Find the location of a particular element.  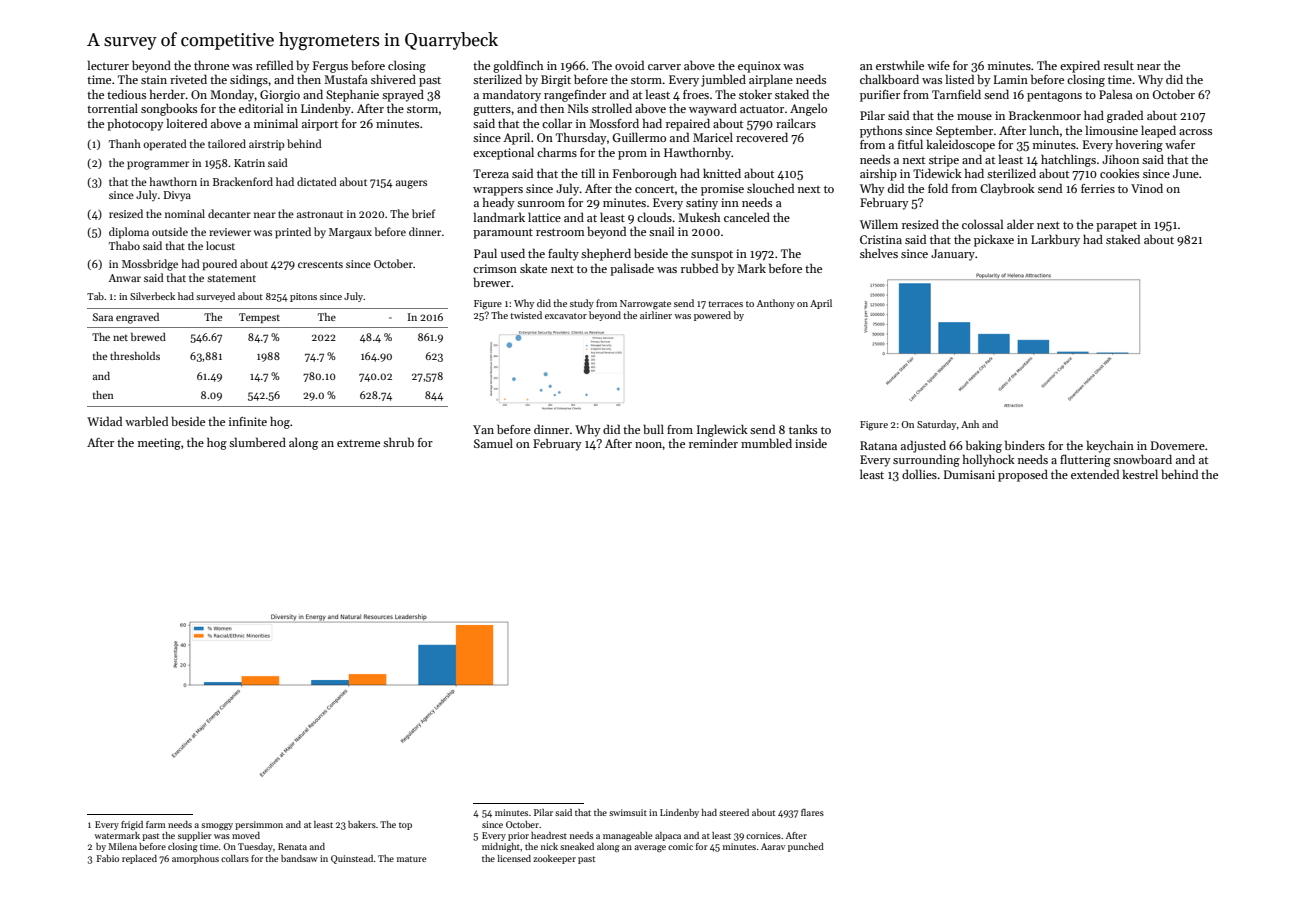

tedious is located at coordinates (126, 94).
